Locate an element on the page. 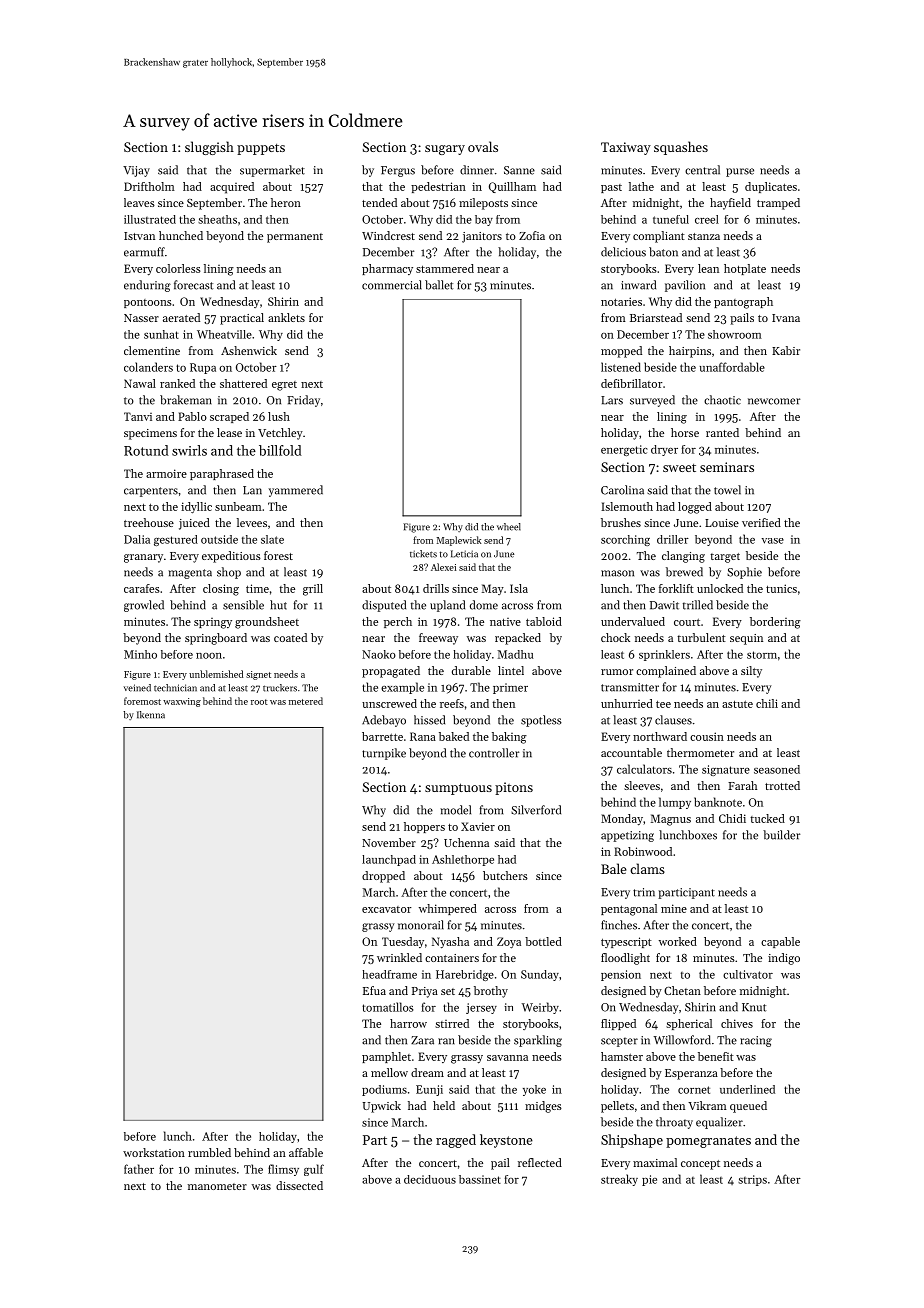 Image resolution: width=924 pixels, height=1308 pixels. dissected is located at coordinates (299, 1185).
